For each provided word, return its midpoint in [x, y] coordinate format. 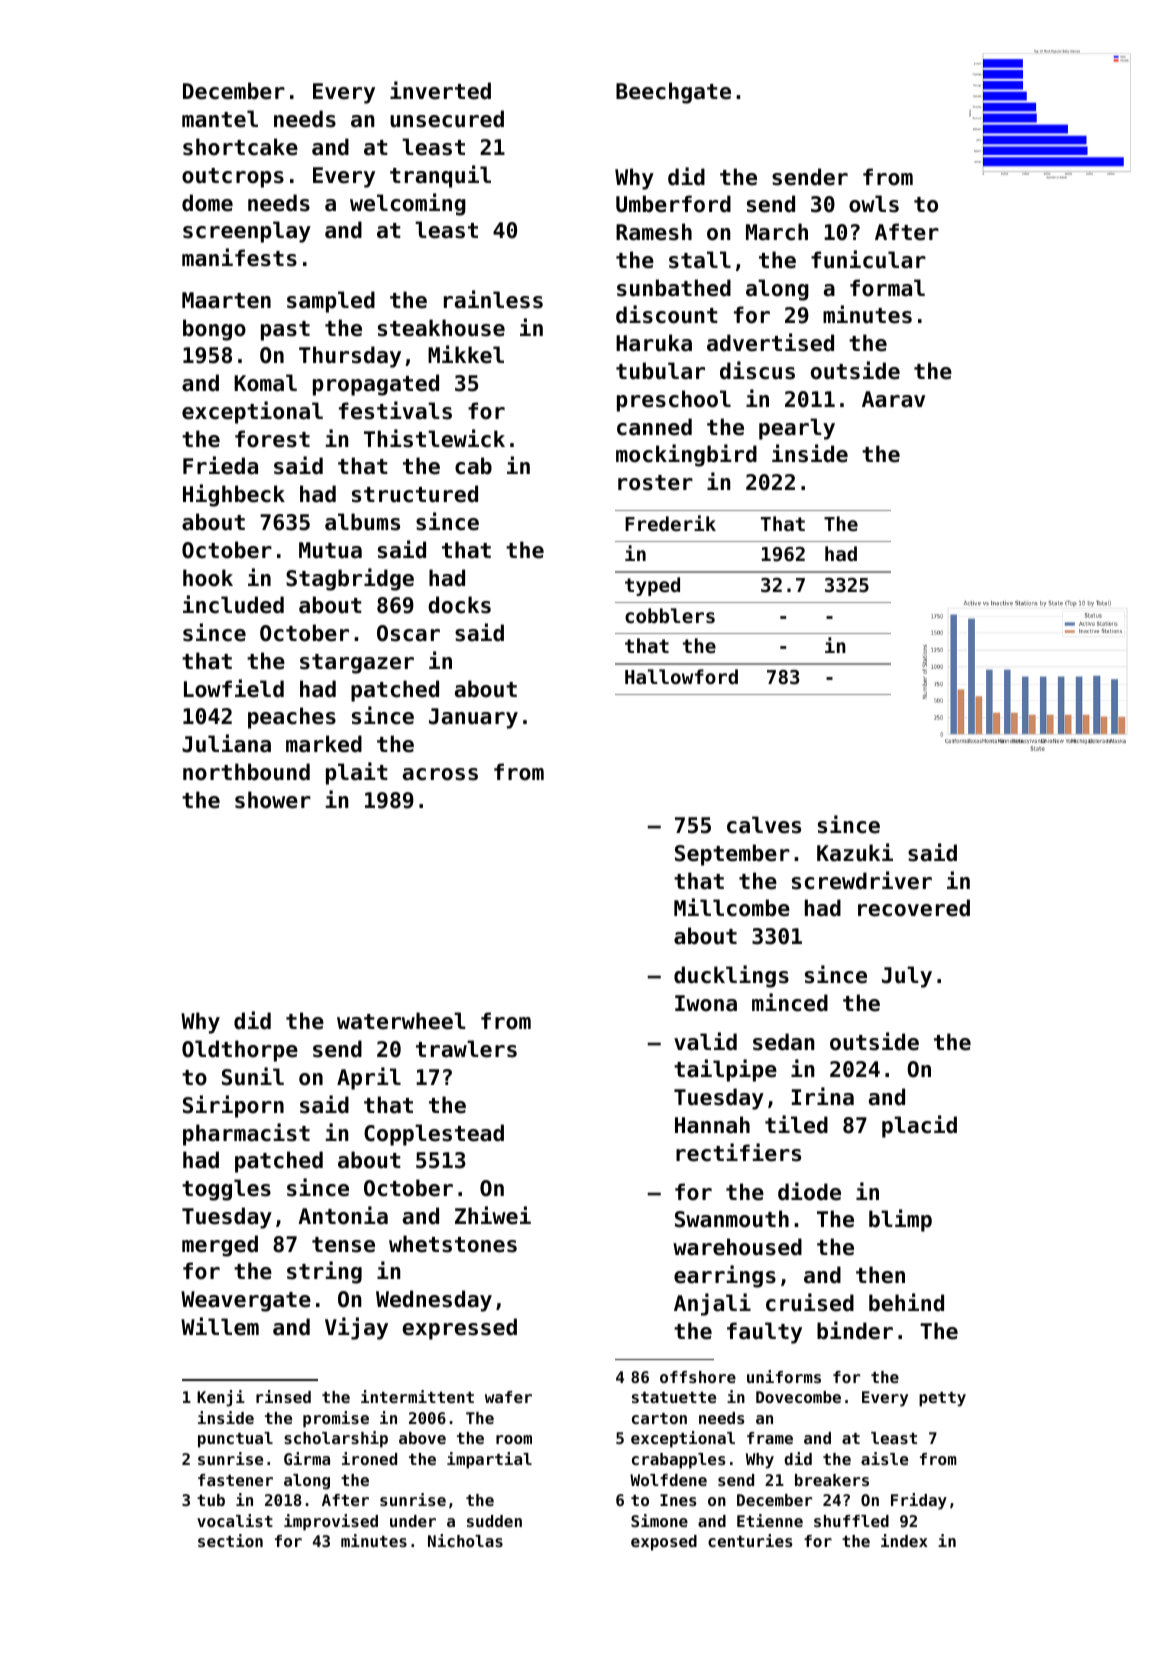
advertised [770, 342]
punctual [235, 1440]
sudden [494, 1521]
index [904, 1540]
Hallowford [681, 676]
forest [272, 439]
